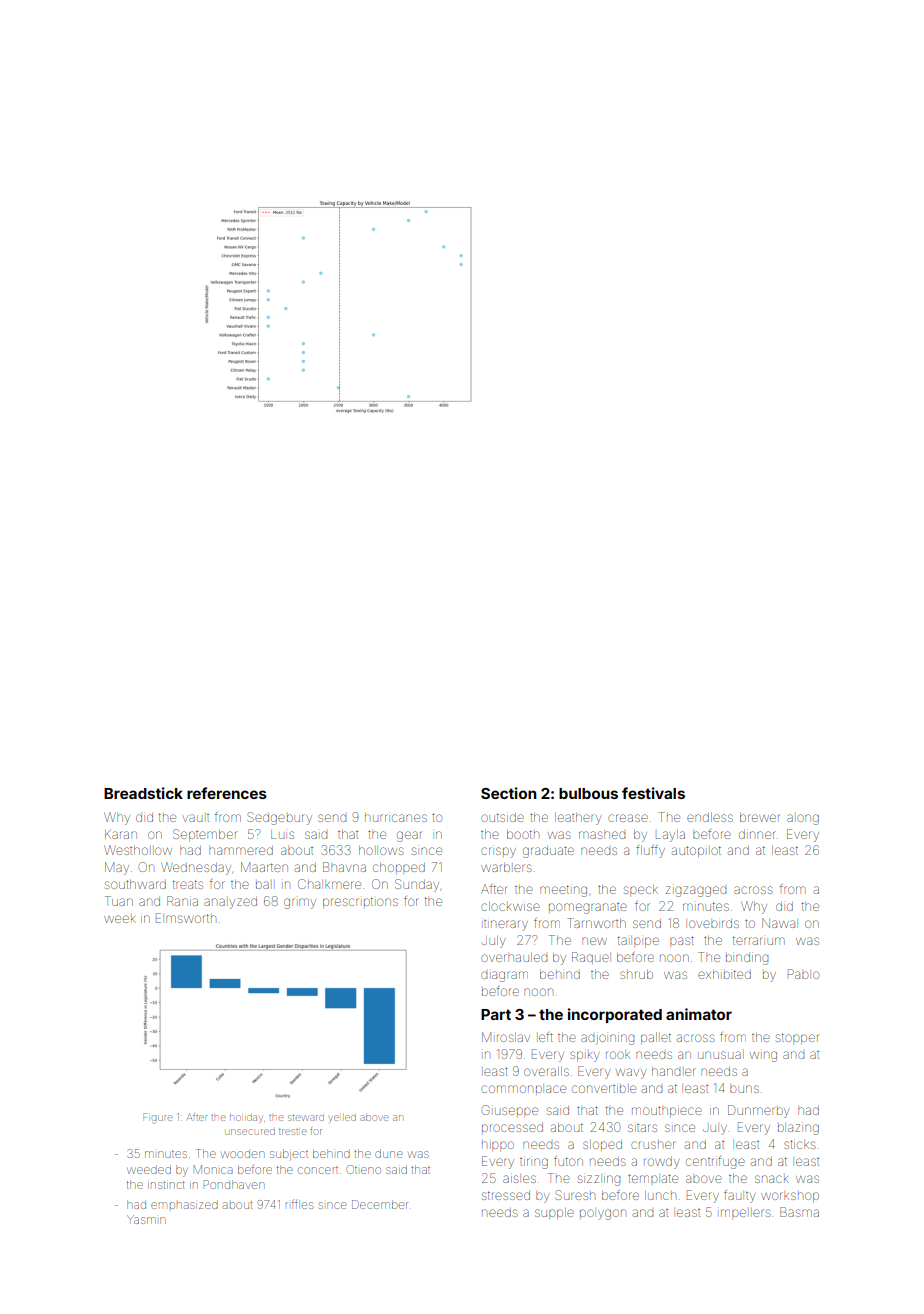 The height and width of the document is (1314, 924). Describe the element at coordinates (299, 1204) in the document. I see `riffles` at that location.
